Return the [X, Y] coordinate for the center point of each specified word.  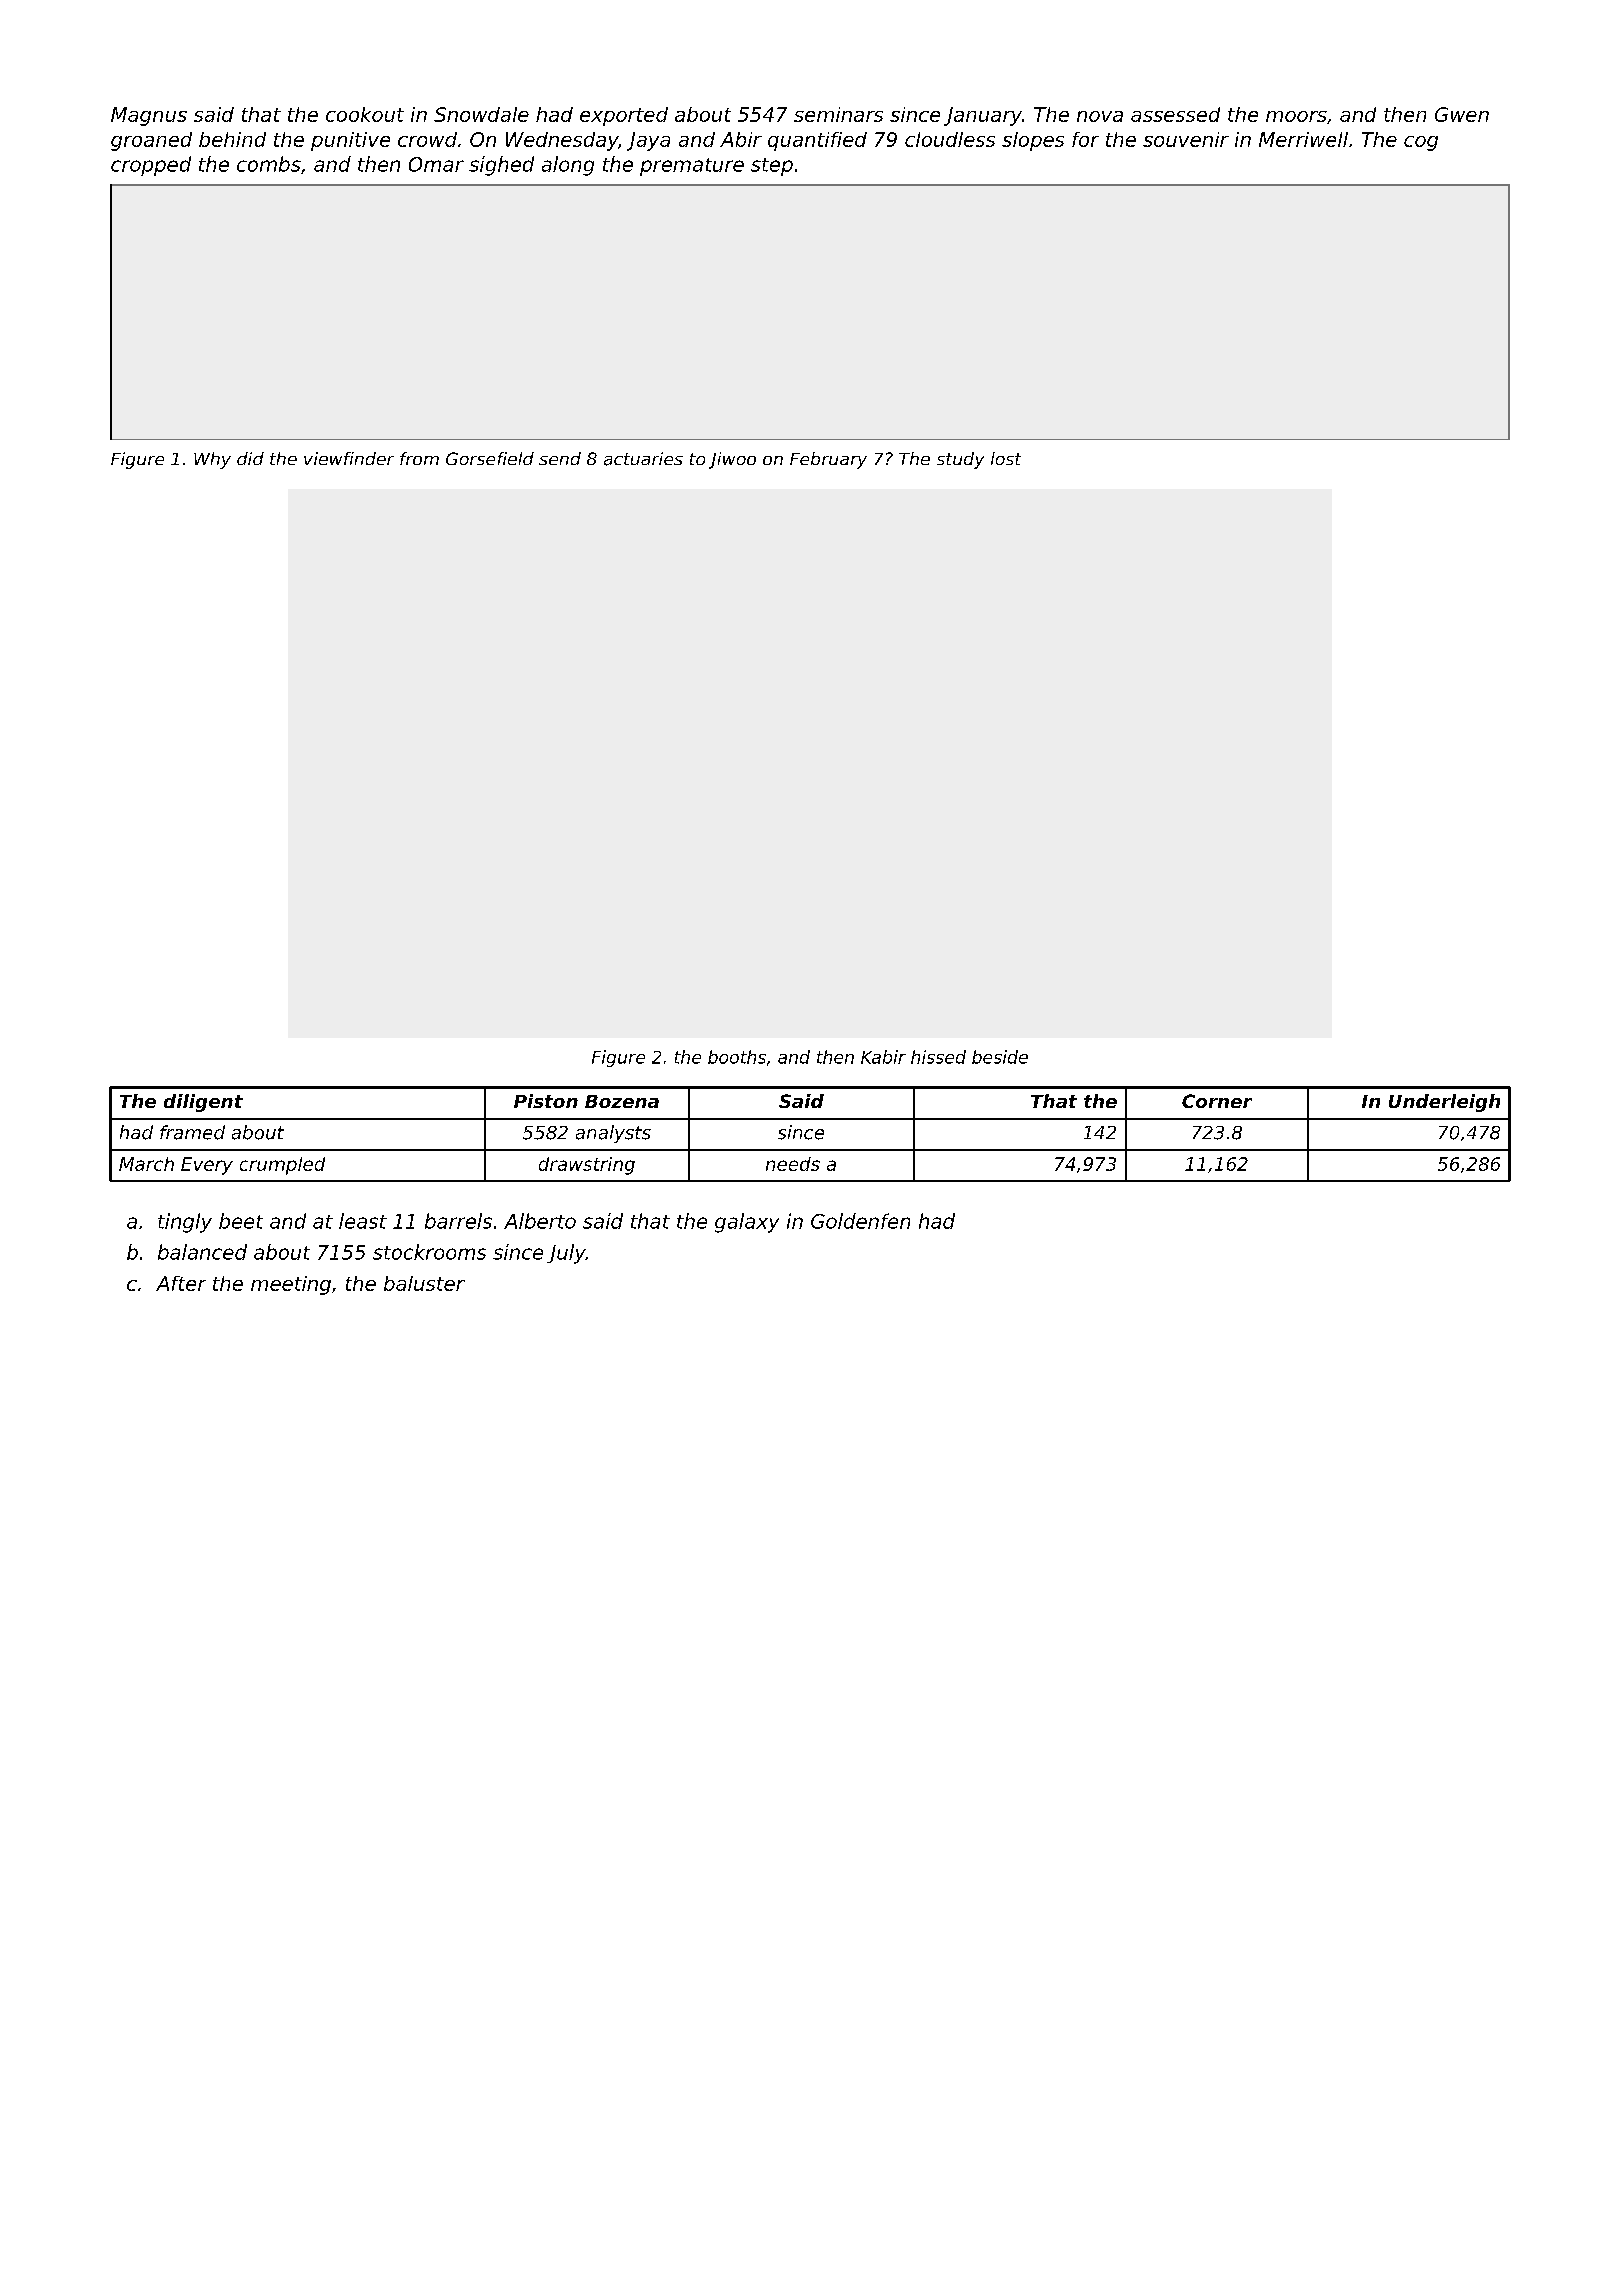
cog [1421, 143]
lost [1006, 458]
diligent [203, 1103]
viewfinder [349, 458]
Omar [436, 164]
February [828, 460]
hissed [938, 1057]
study [960, 460]
